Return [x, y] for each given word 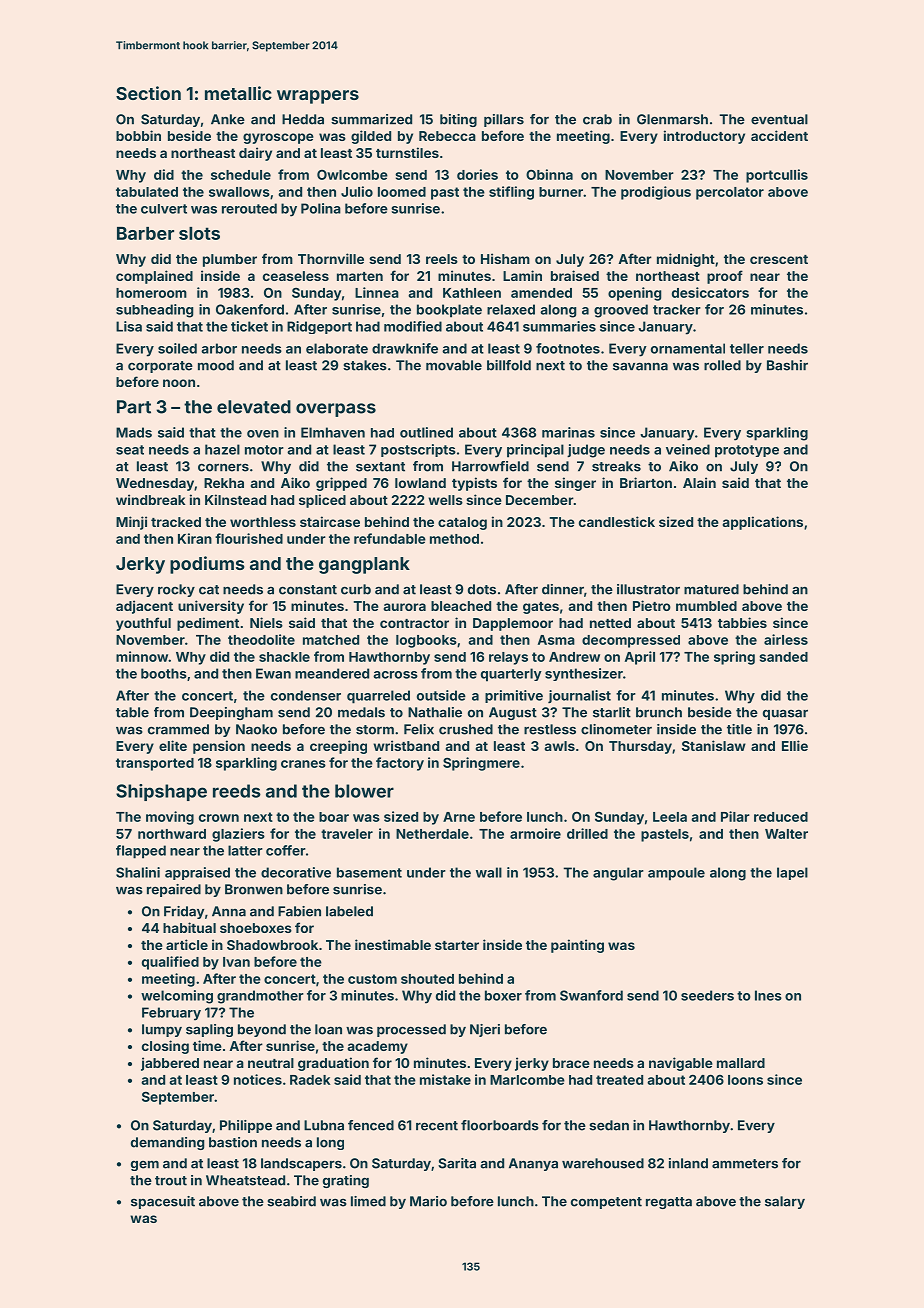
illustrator [648, 589]
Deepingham [231, 713]
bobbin [138, 135]
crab [597, 119]
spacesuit [163, 1202]
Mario [428, 1201]
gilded [371, 137]
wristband [406, 745]
